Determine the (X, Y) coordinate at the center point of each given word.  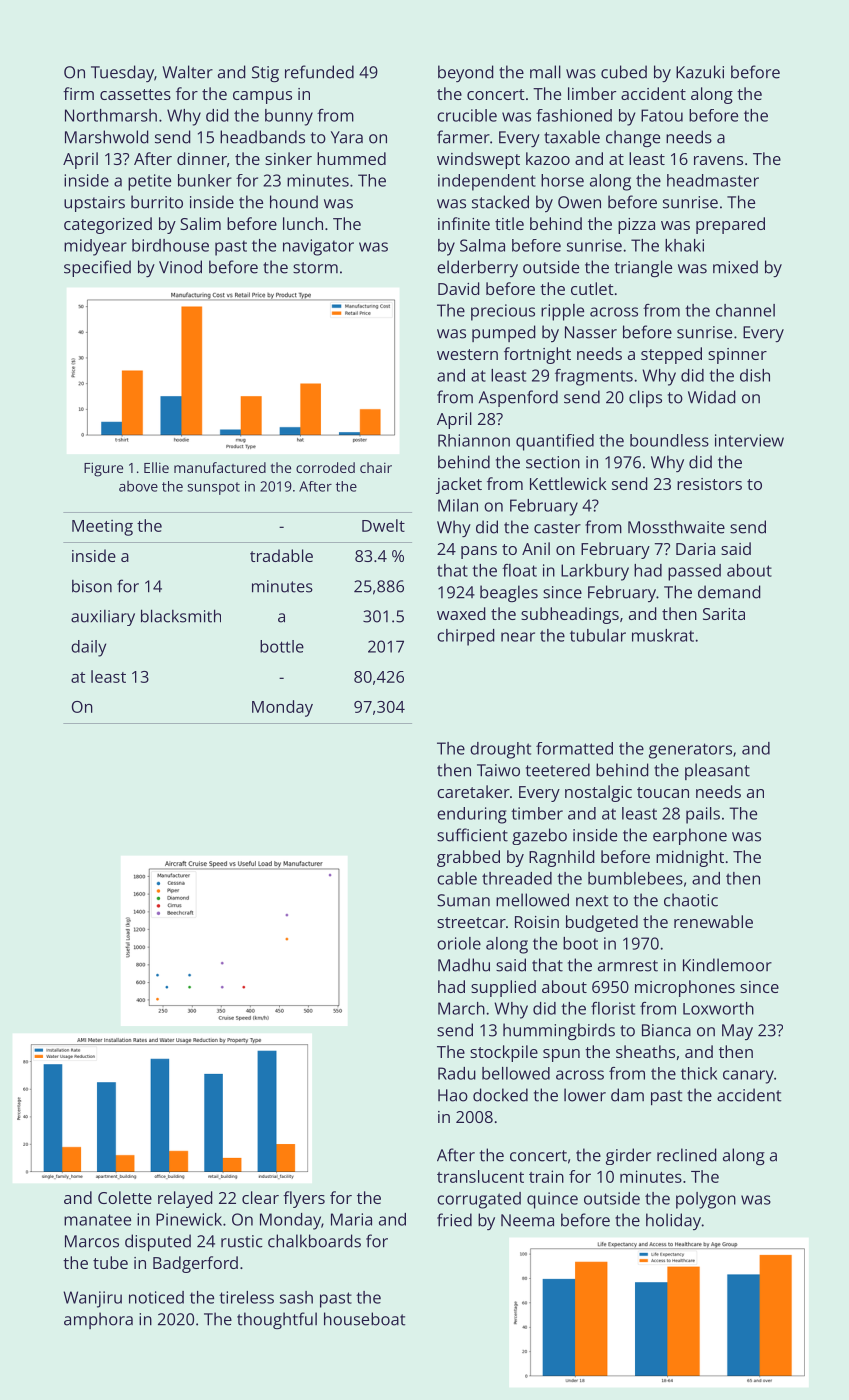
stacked (500, 202)
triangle (643, 268)
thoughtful (277, 1320)
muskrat (663, 635)
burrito (157, 202)
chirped (465, 637)
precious (503, 312)
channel (745, 310)
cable (457, 878)
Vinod (180, 267)
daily (88, 648)
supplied (503, 988)
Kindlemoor (727, 965)
